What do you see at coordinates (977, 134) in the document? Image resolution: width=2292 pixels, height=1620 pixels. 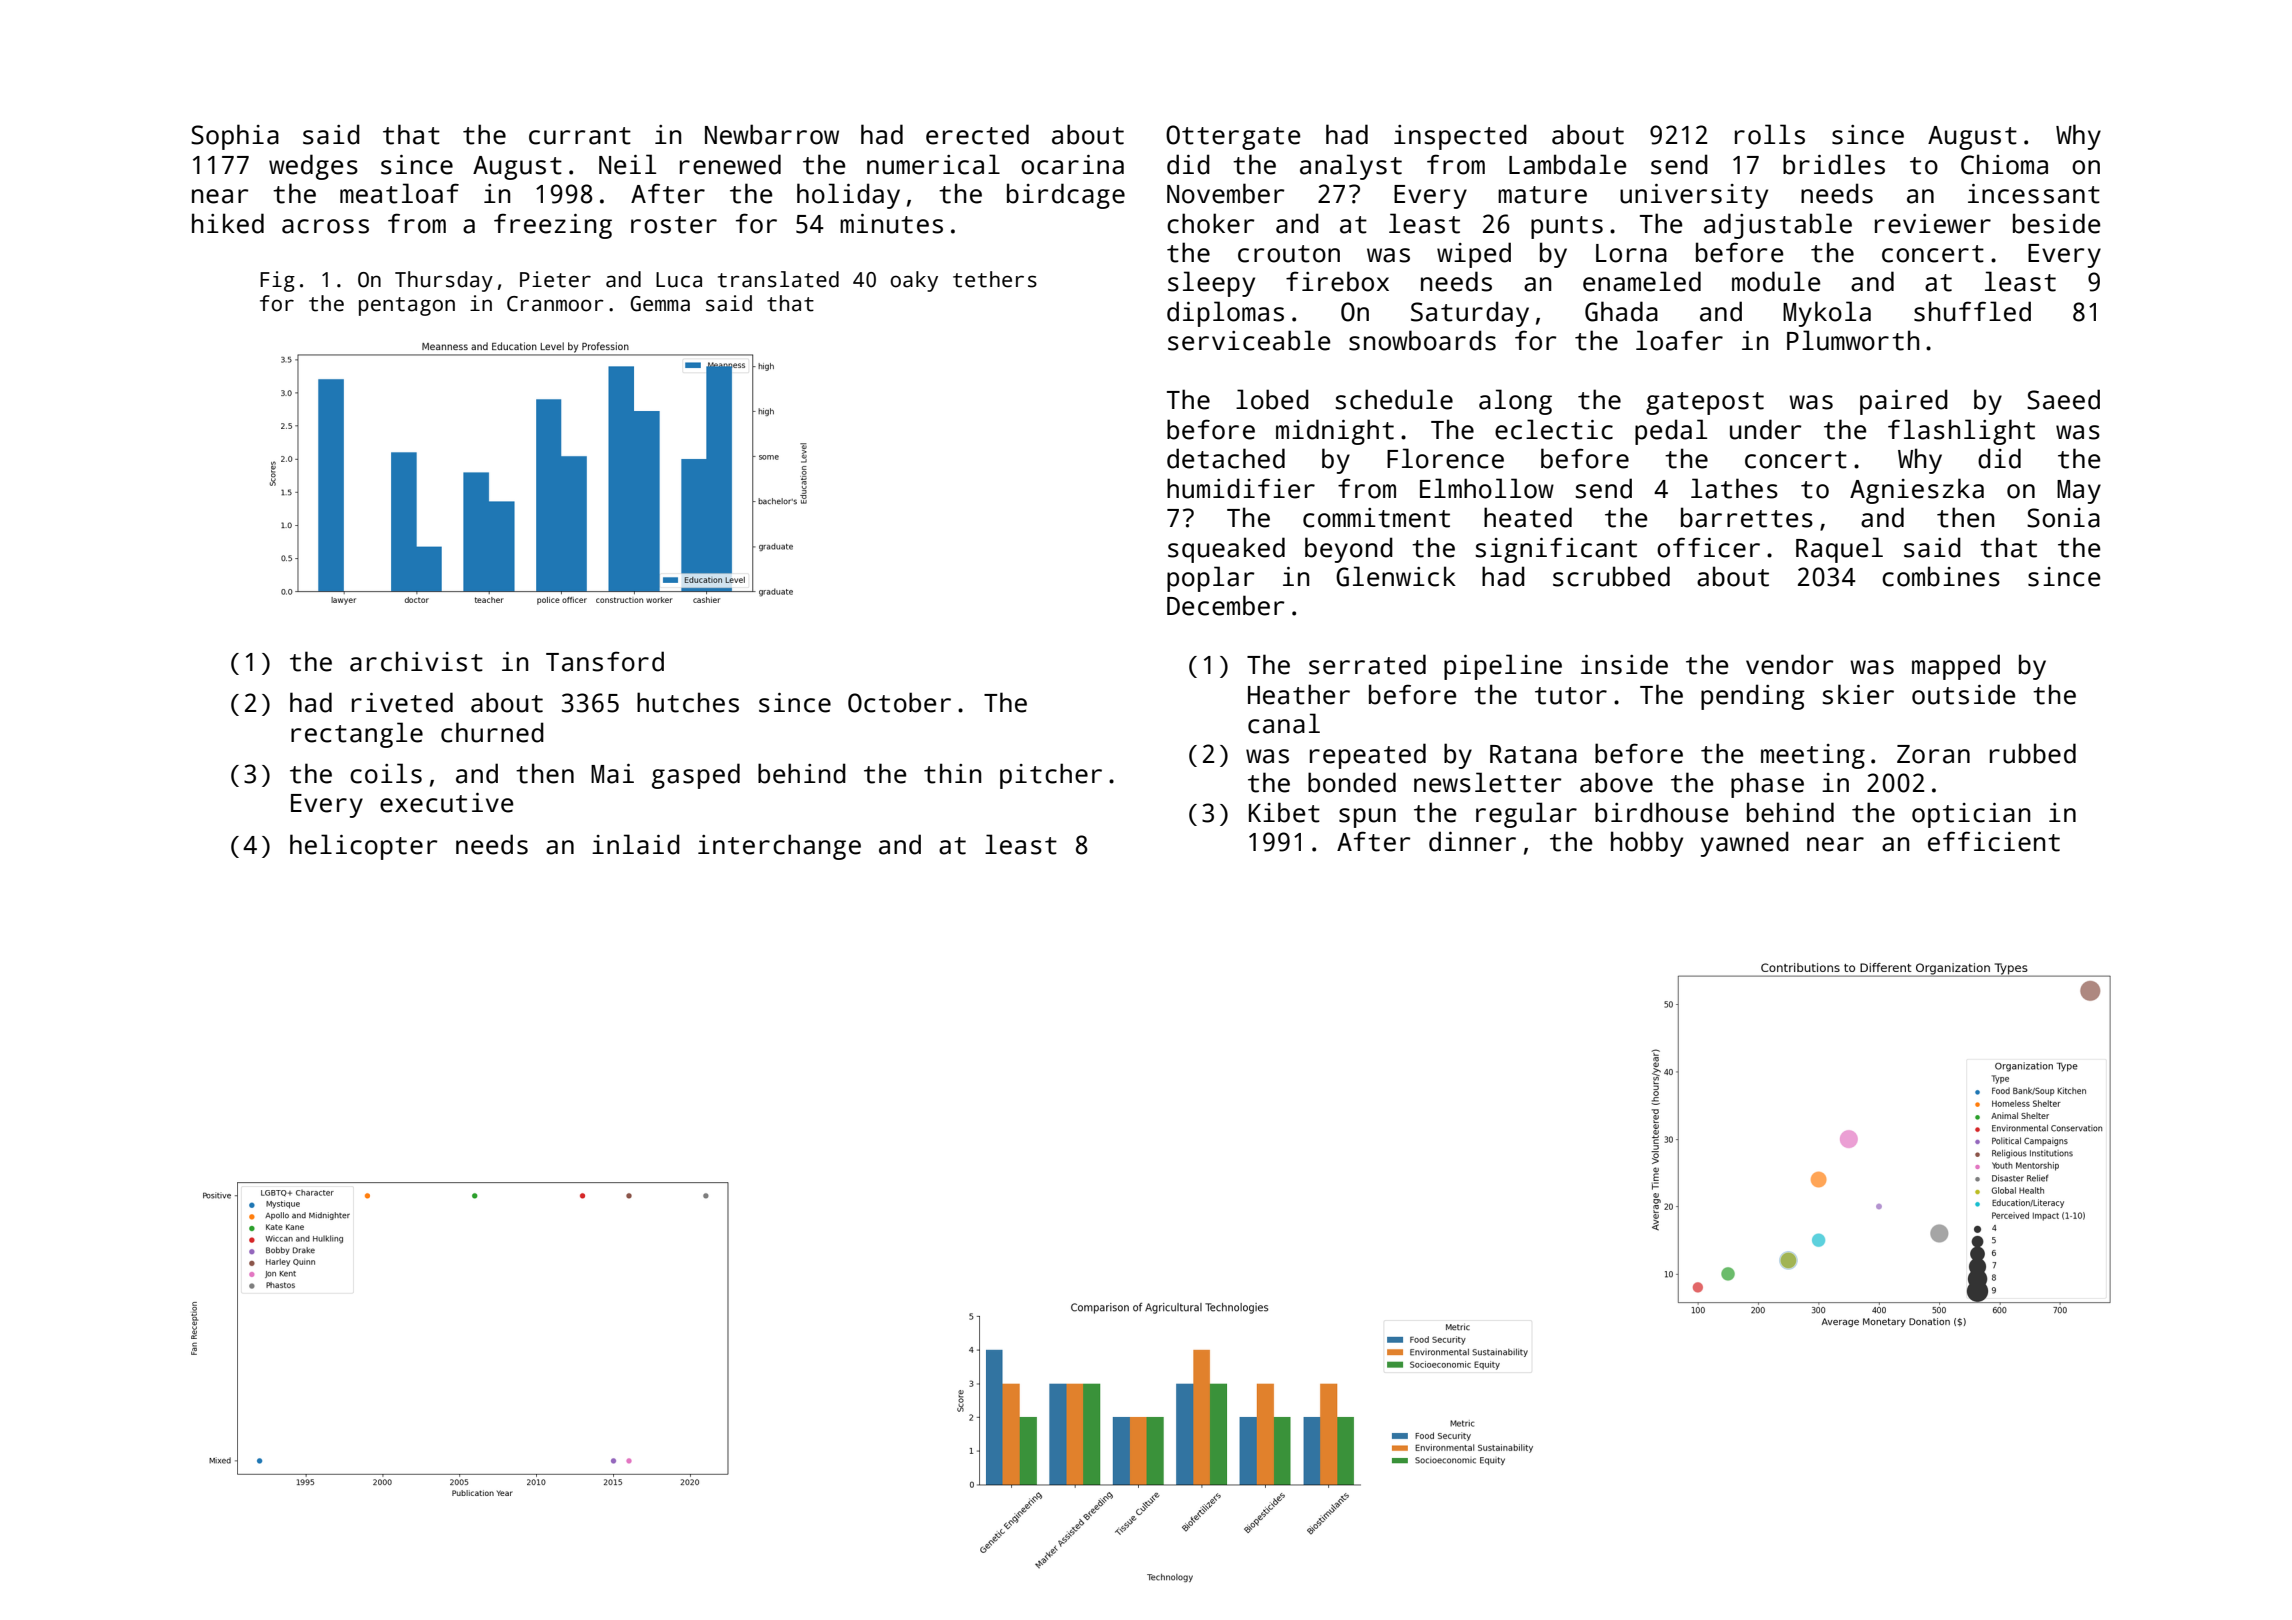 I see `erected` at bounding box center [977, 134].
